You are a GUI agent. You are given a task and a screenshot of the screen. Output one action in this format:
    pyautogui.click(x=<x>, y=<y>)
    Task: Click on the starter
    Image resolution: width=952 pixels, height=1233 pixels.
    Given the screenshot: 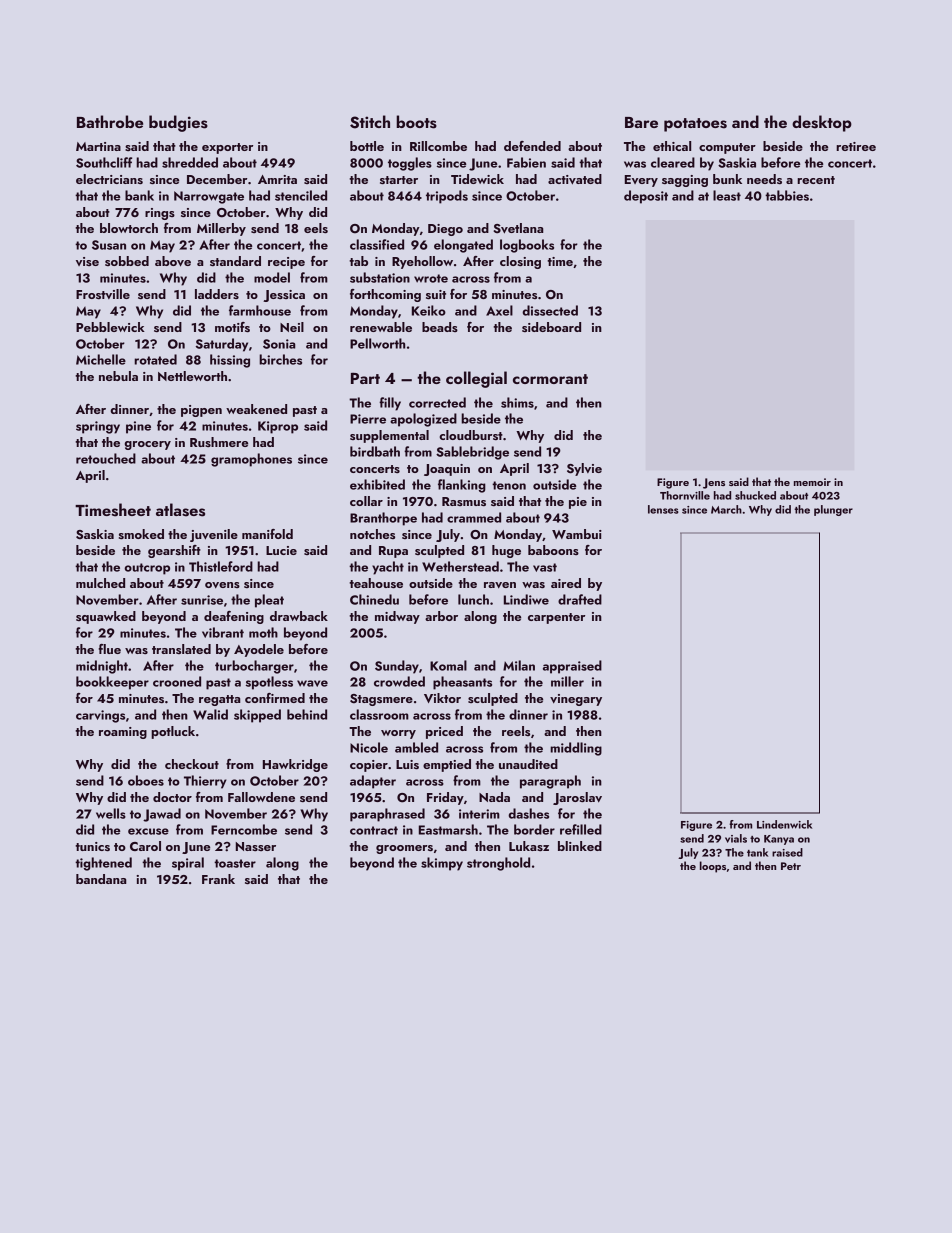 What is the action you would take?
    pyautogui.click(x=399, y=180)
